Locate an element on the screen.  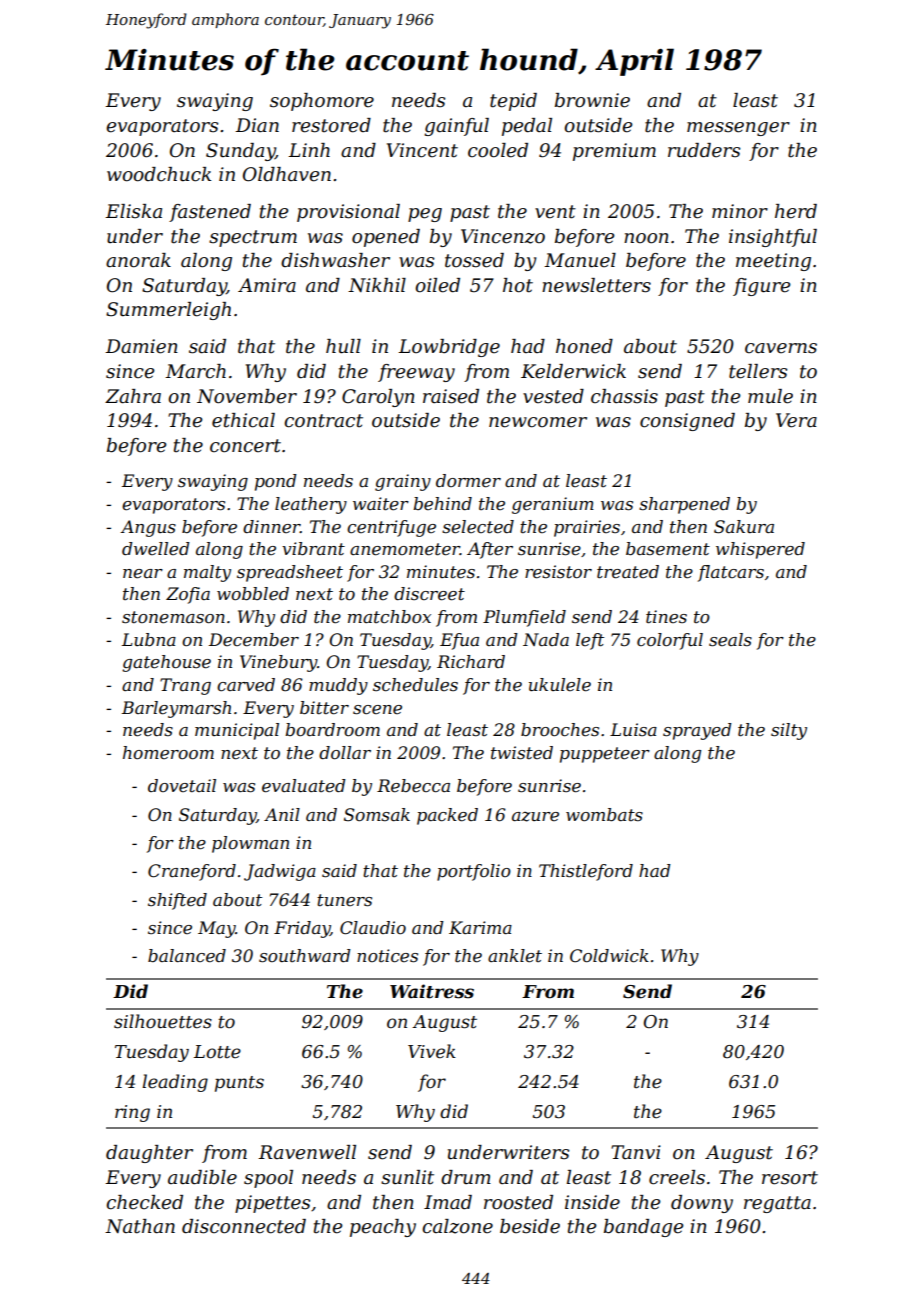
tepid is located at coordinates (513, 102).
